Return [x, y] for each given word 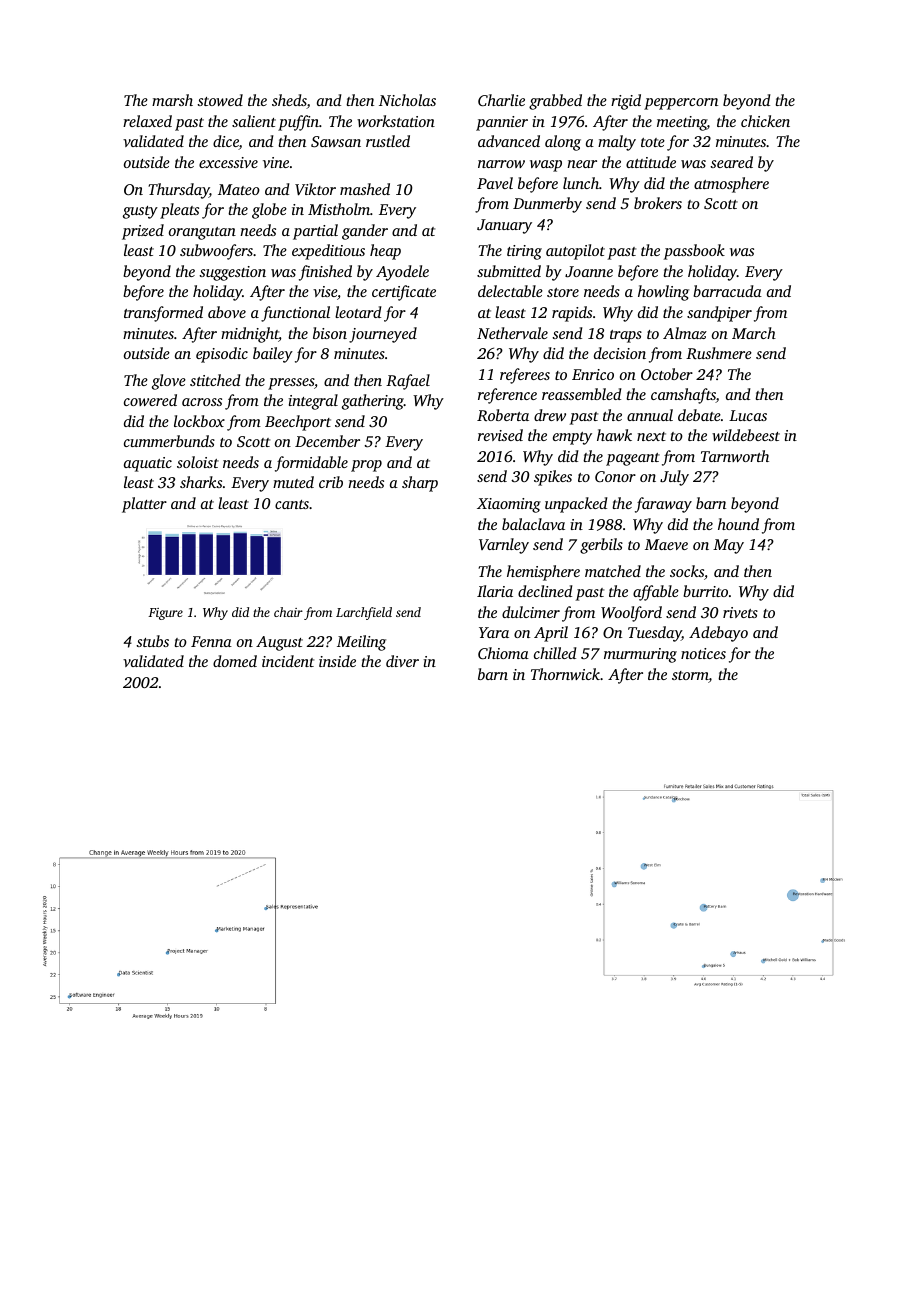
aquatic [148, 464]
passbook [694, 252]
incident [288, 661]
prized [143, 232]
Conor [615, 476]
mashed [365, 189]
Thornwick [565, 674]
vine [276, 162]
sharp [420, 484]
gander [365, 232]
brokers [658, 203]
